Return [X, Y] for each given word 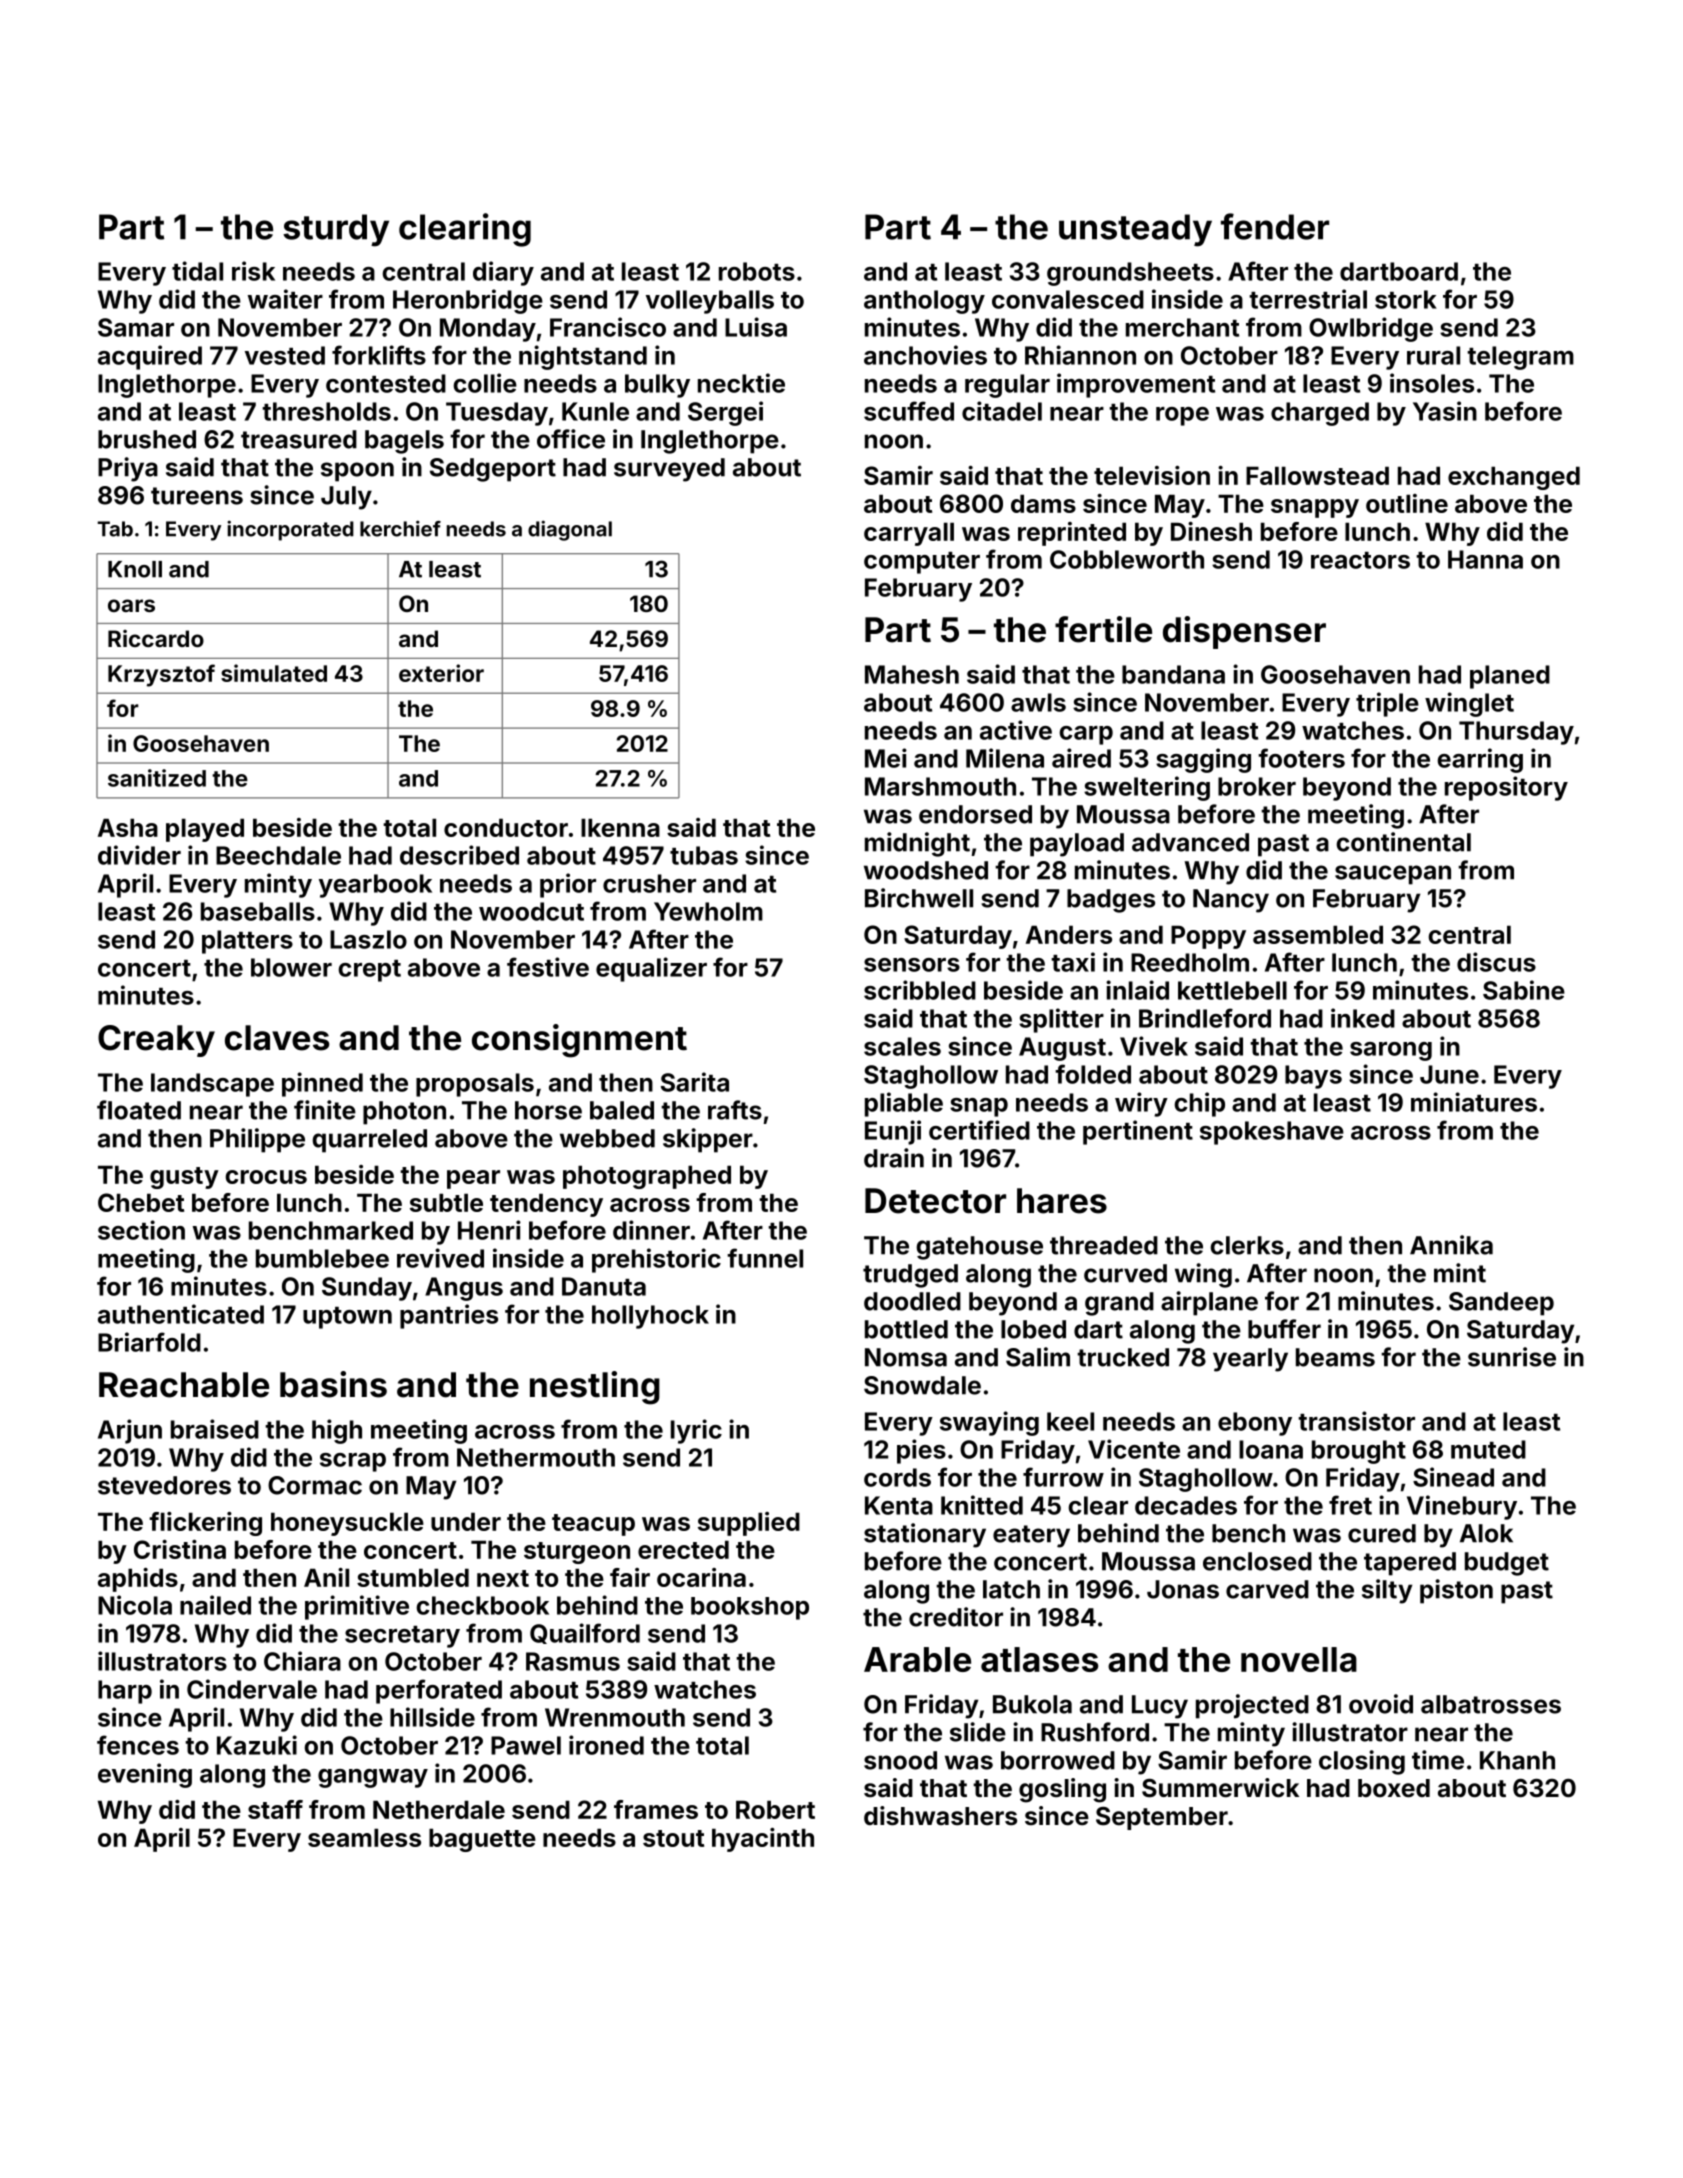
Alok [1486, 1533]
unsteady [1135, 230]
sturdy [336, 230]
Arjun [130, 1431]
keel [1070, 1421]
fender [1275, 226]
